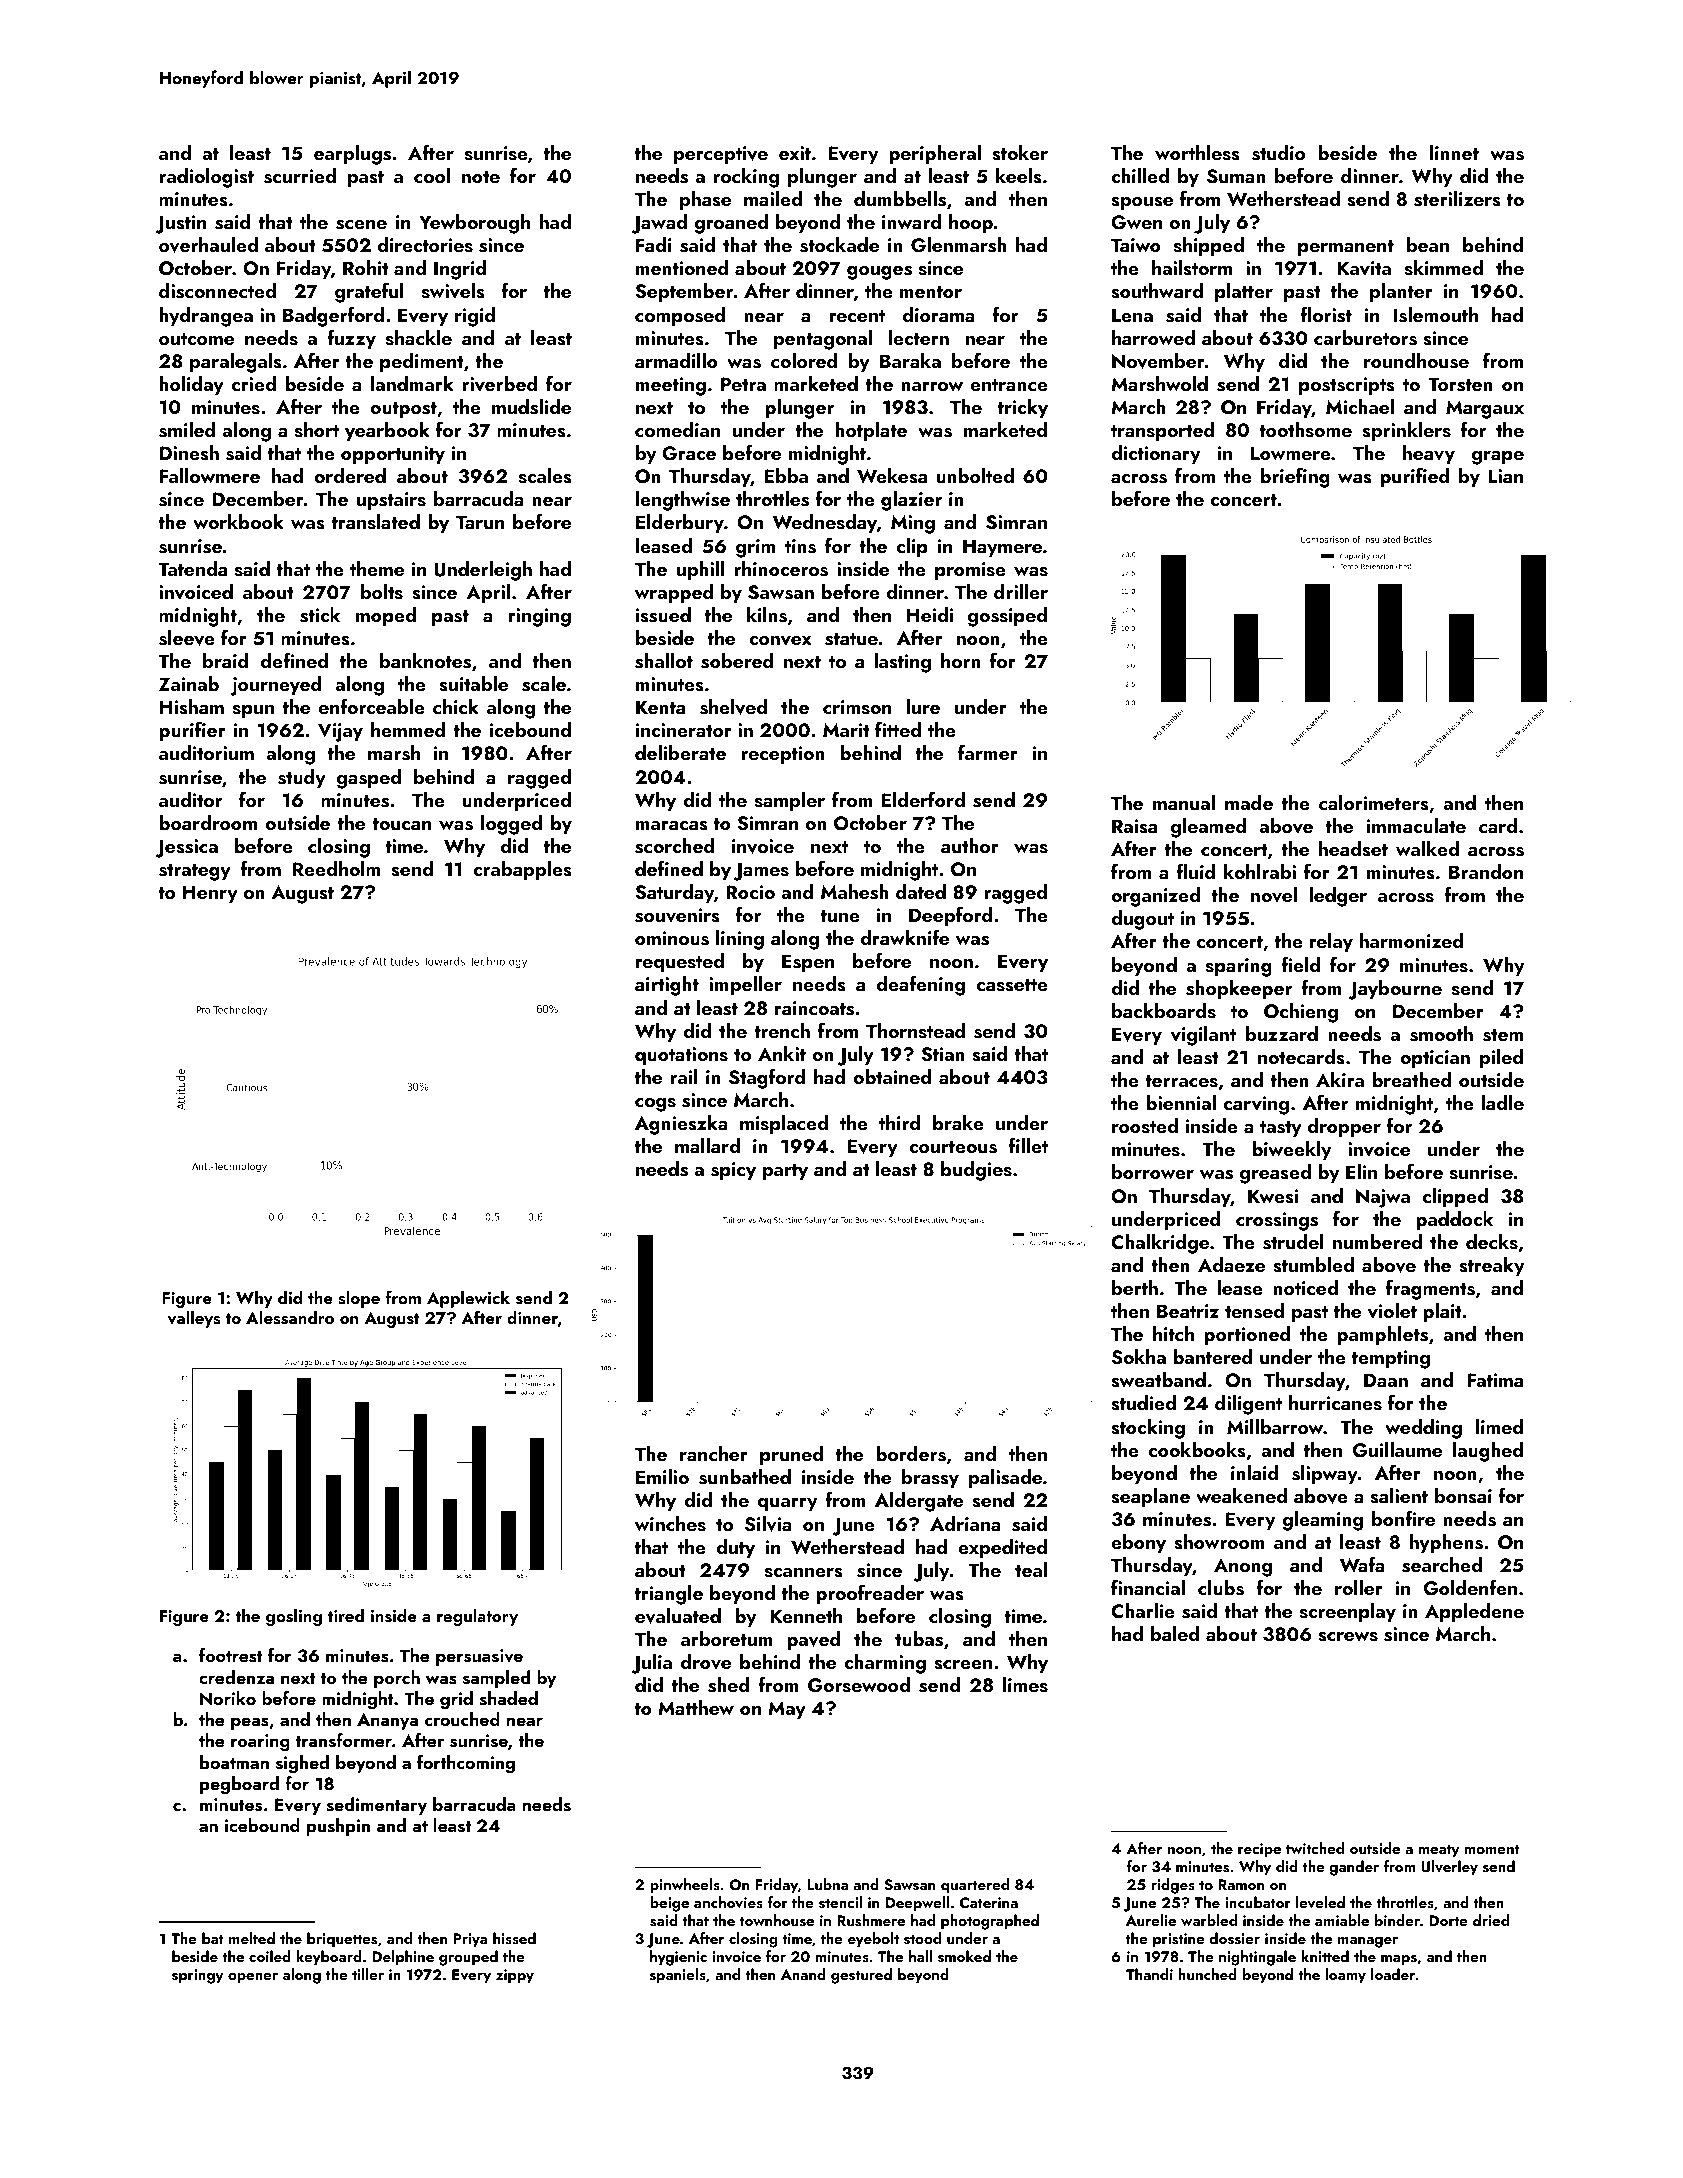  I want to click on kilns, so click(767, 615).
